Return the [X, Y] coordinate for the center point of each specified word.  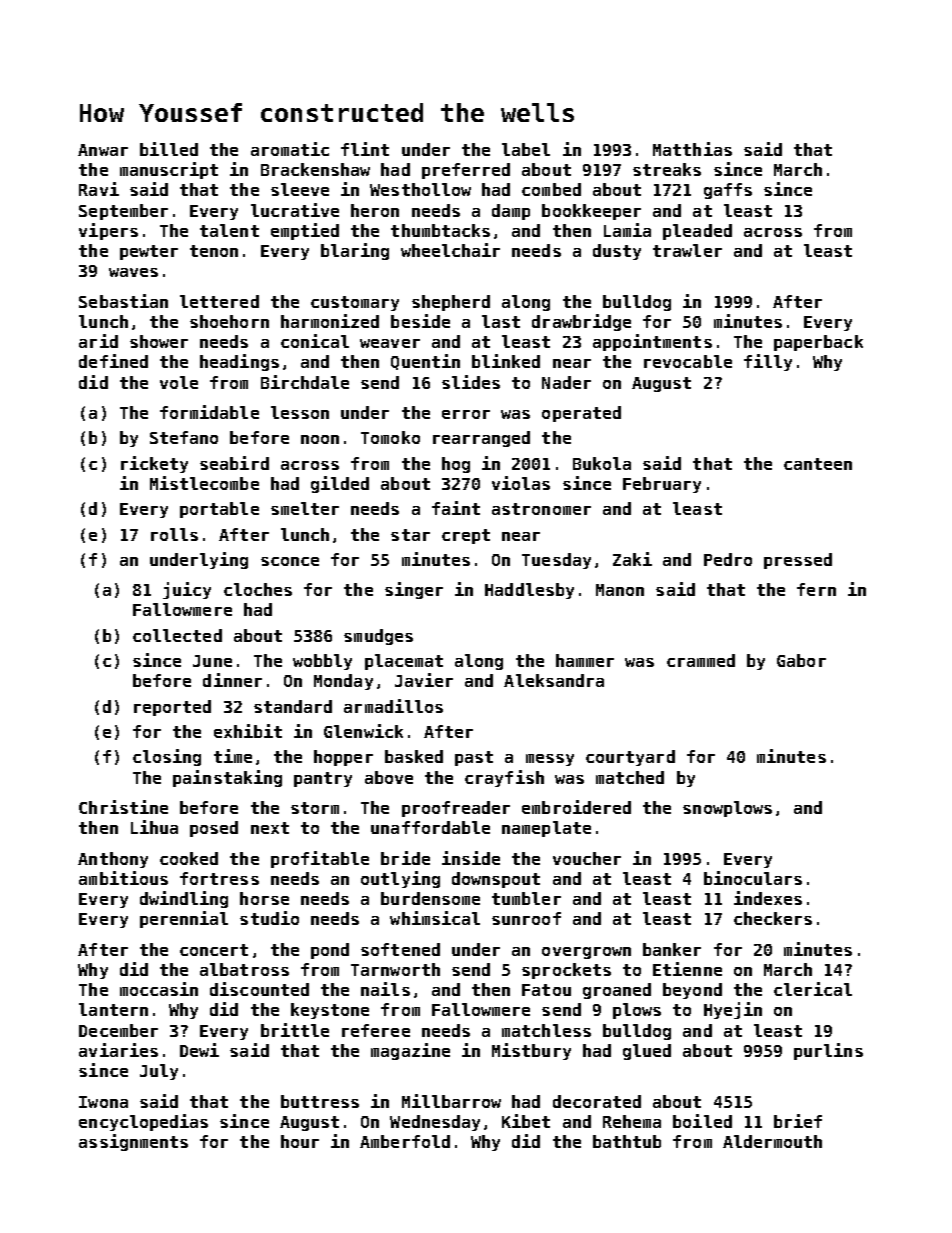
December [118, 1030]
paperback [818, 343]
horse [264, 898]
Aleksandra [554, 680]
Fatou [546, 990]
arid [98, 341]
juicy [187, 590]
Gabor [801, 660]
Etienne [687, 969]
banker [672, 949]
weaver [390, 343]
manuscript [169, 170]
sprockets [566, 971]
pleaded [697, 232]
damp [511, 212]
